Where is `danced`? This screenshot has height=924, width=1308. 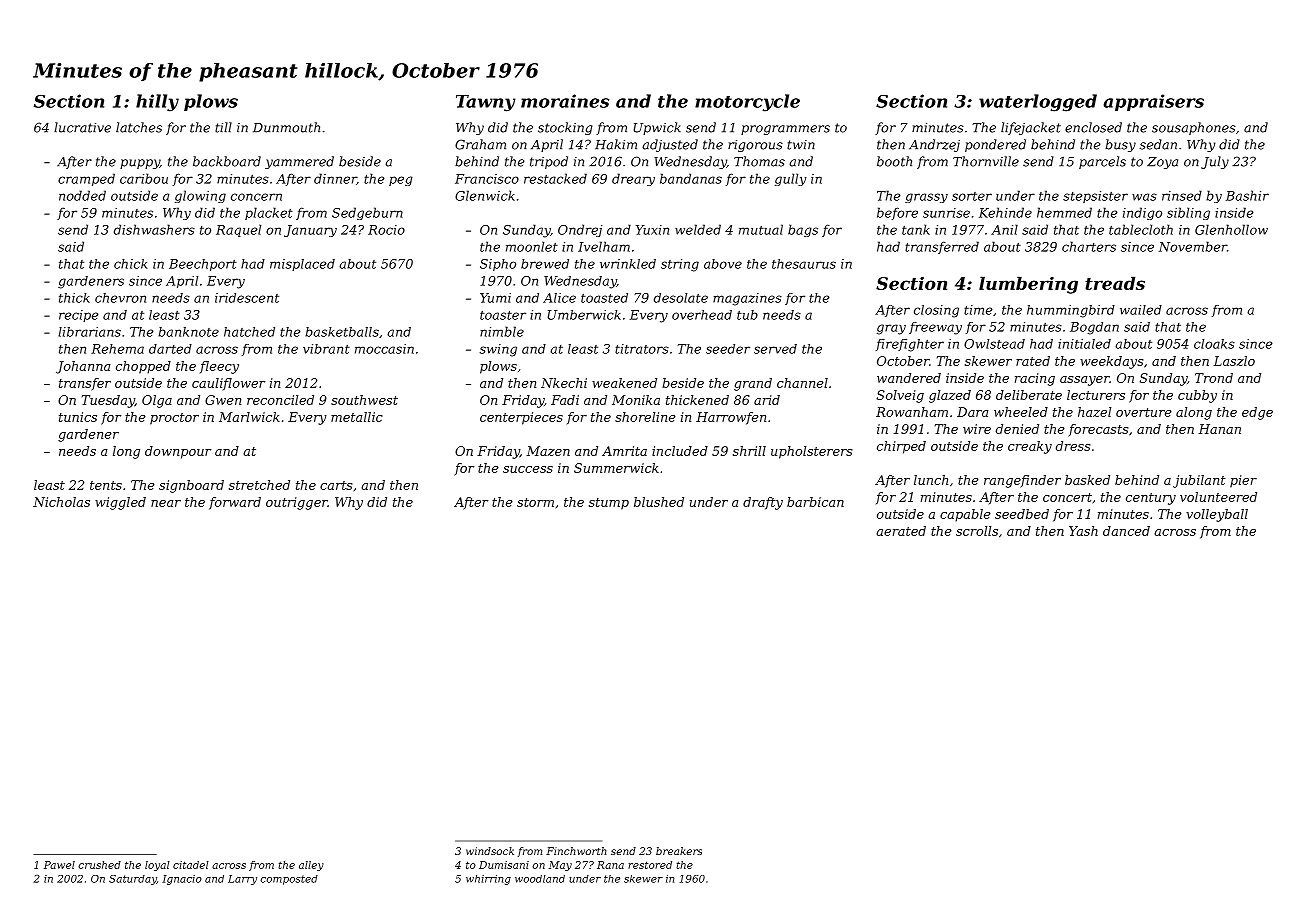
danced is located at coordinates (1126, 531).
